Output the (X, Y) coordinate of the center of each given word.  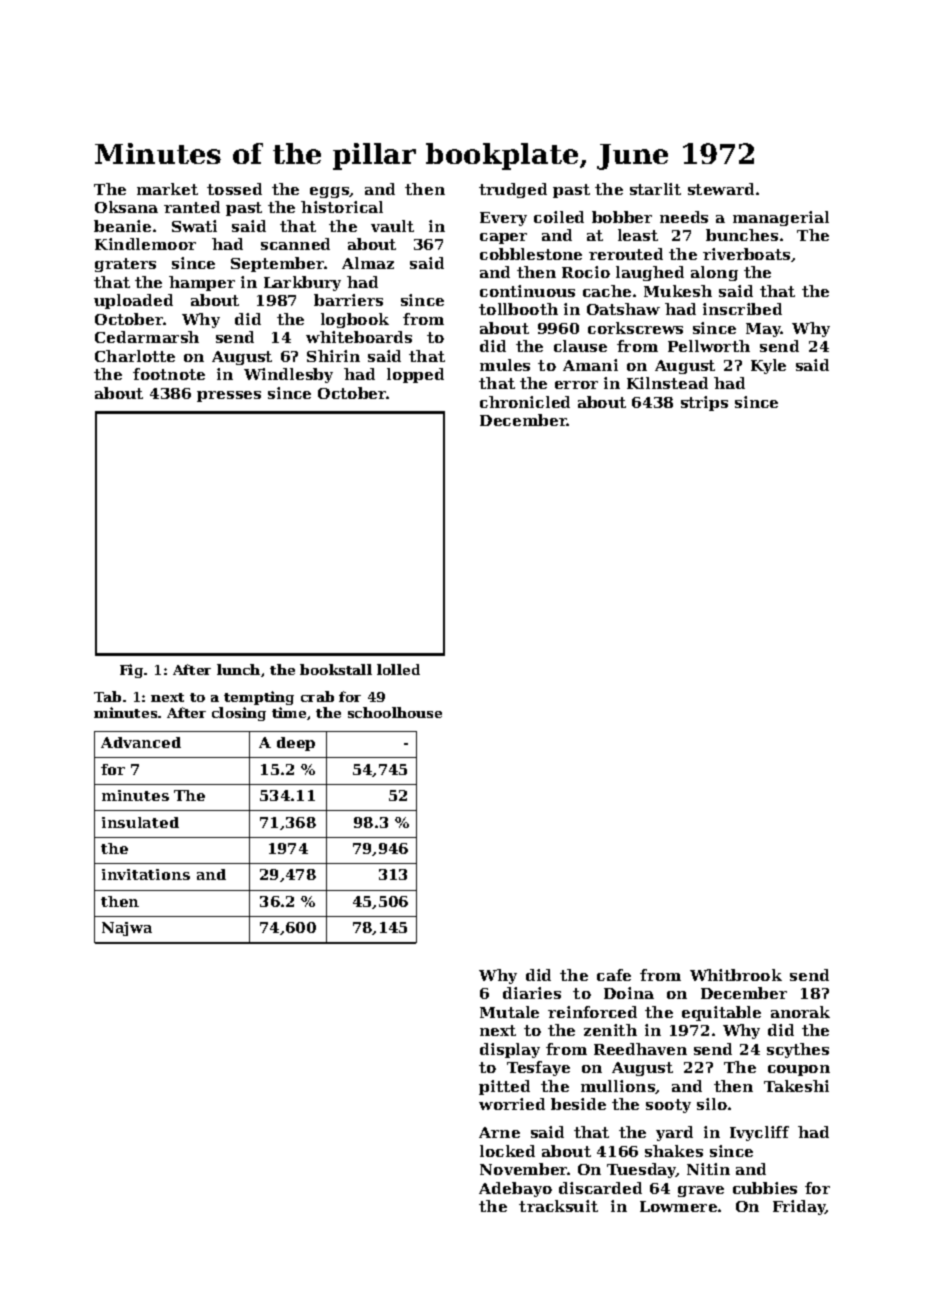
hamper (202, 283)
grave (701, 1191)
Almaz (368, 263)
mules (505, 365)
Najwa (127, 929)
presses (229, 396)
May (763, 330)
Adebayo (515, 1189)
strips (704, 403)
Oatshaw (623, 309)
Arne (499, 1132)
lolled (398, 669)
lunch (238, 669)
